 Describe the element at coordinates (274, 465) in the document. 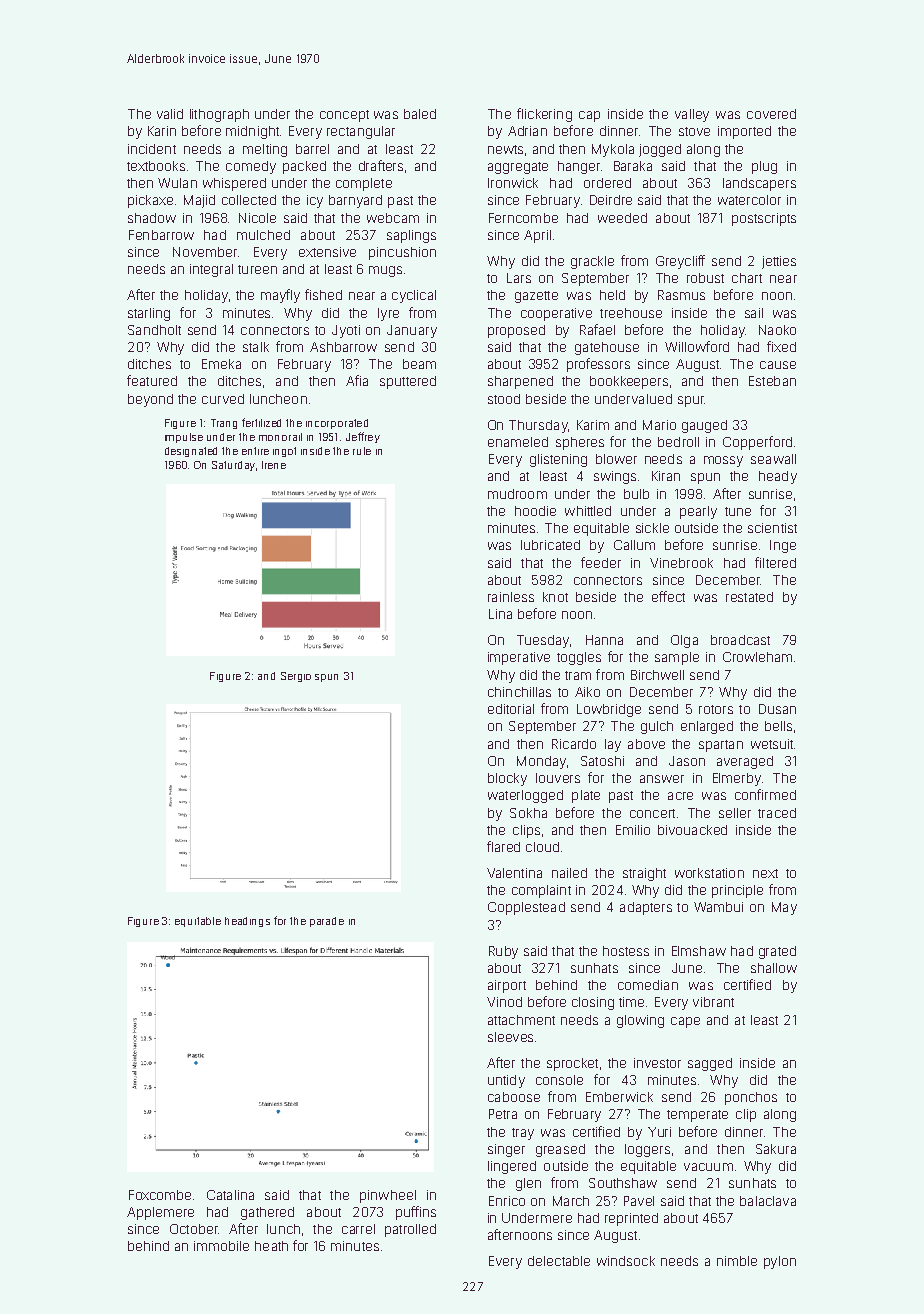

I see `Irene` at that location.
